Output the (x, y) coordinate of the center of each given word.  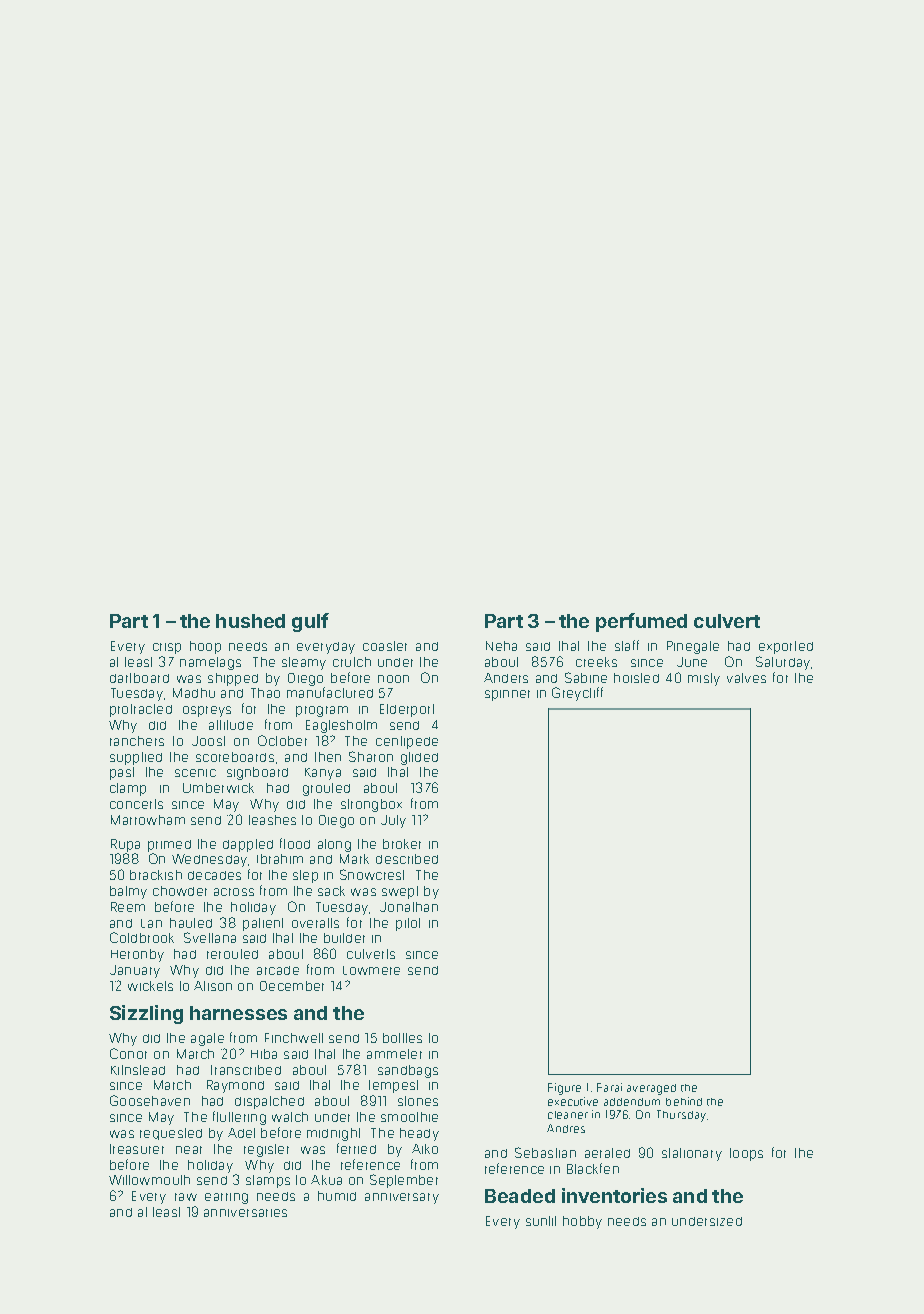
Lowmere (371, 970)
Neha (501, 646)
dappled (248, 845)
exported (786, 647)
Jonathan (409, 907)
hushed (250, 621)
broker (402, 844)
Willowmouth (149, 1180)
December (292, 986)
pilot (408, 924)
